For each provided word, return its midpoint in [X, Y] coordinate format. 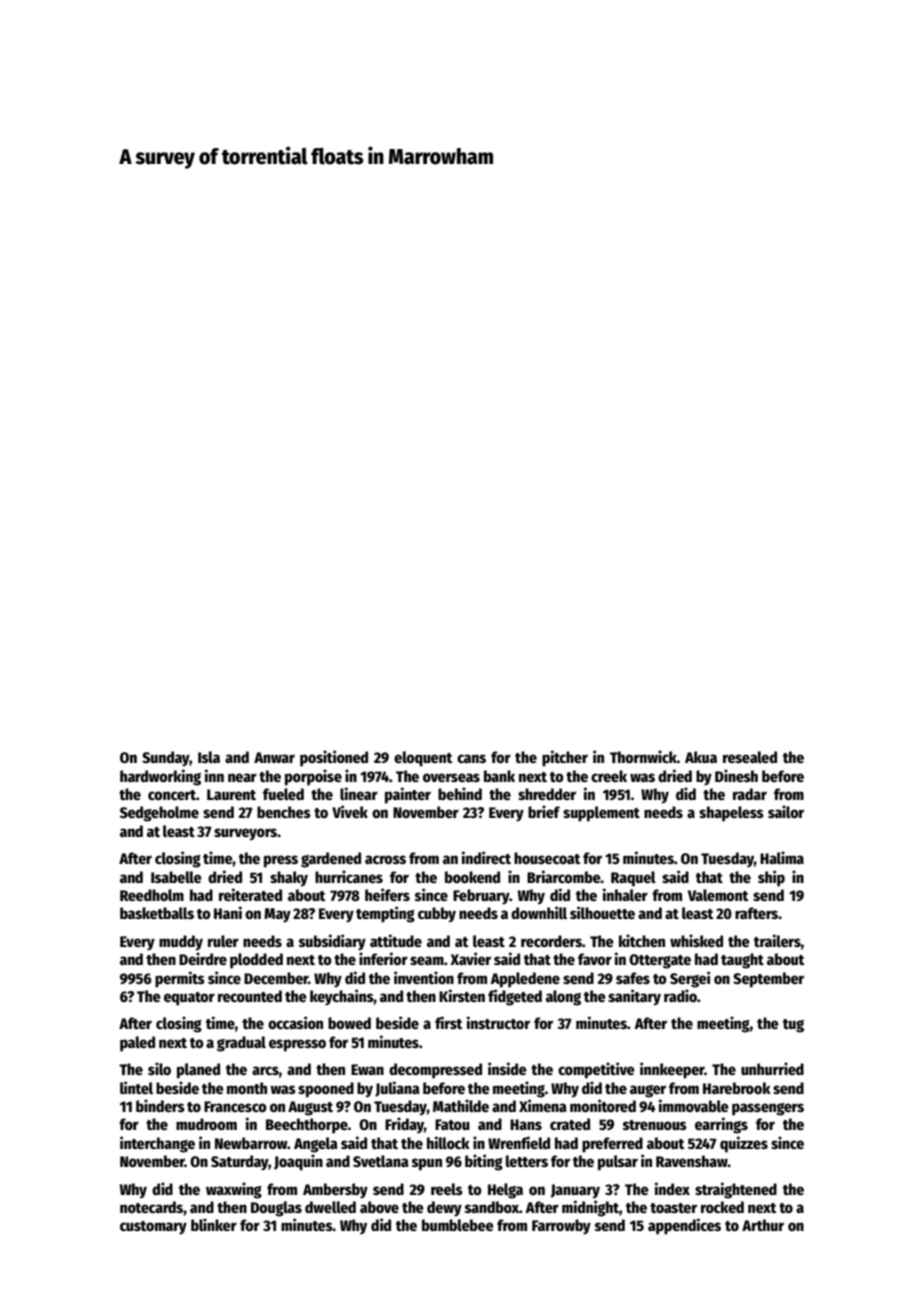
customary [153, 1228]
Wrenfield [519, 1142]
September [768, 980]
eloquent [423, 759]
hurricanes [349, 876]
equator [189, 999]
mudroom [206, 1124]
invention [424, 977]
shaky [289, 879]
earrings [721, 1125]
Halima [782, 857]
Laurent [231, 794]
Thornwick [643, 756]
